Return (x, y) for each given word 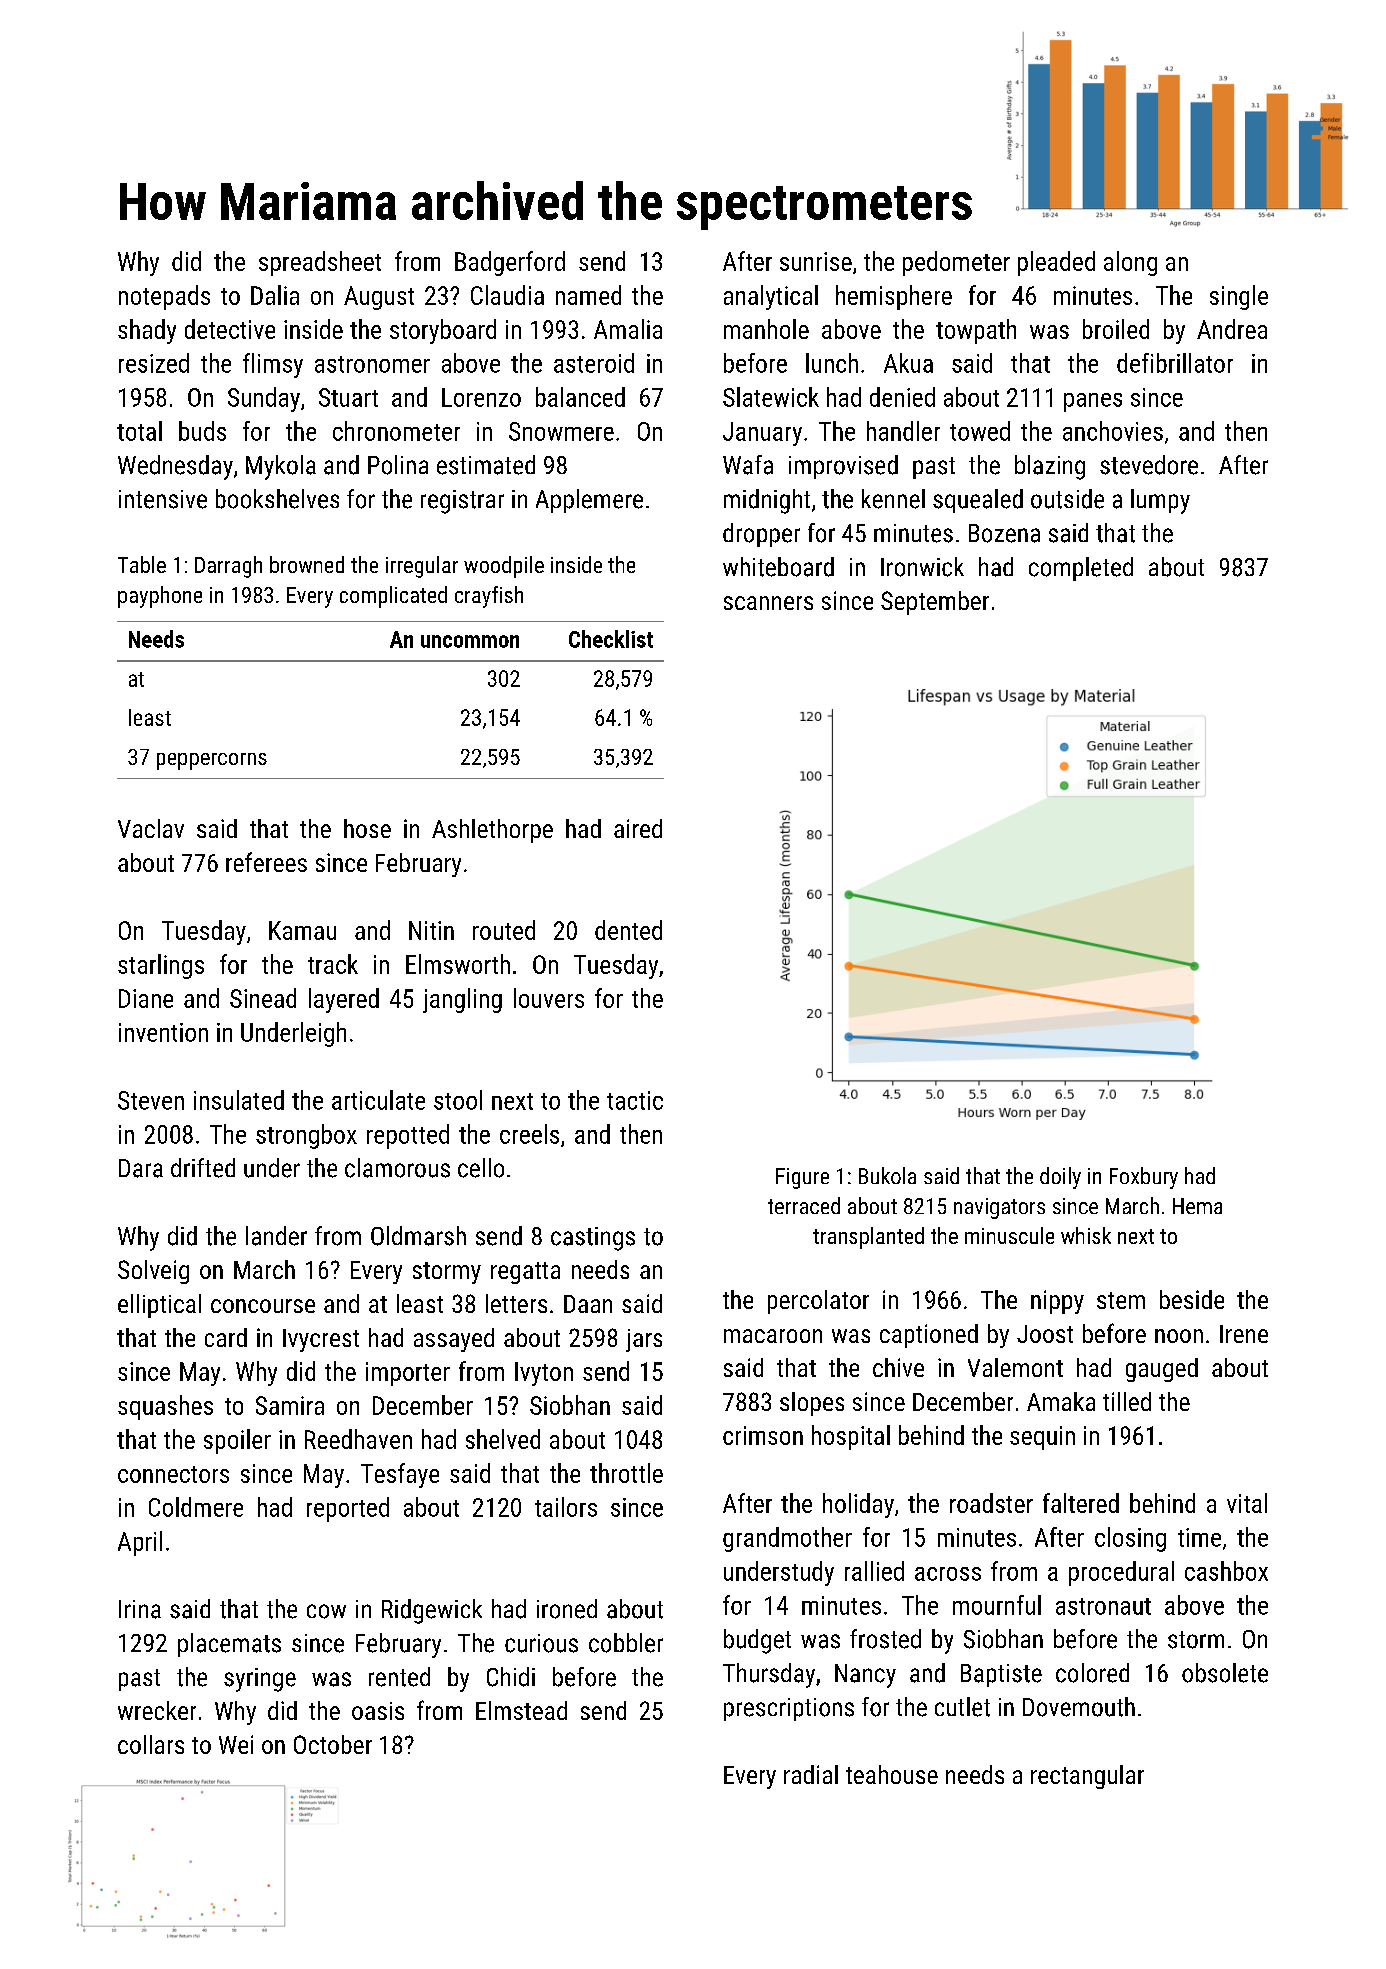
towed (980, 431)
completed (1081, 569)
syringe (260, 1680)
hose (367, 828)
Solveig (153, 1272)
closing (1130, 1539)
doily (1060, 1178)
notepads (164, 297)
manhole (766, 329)
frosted (885, 1639)
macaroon (773, 1336)
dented (628, 930)
